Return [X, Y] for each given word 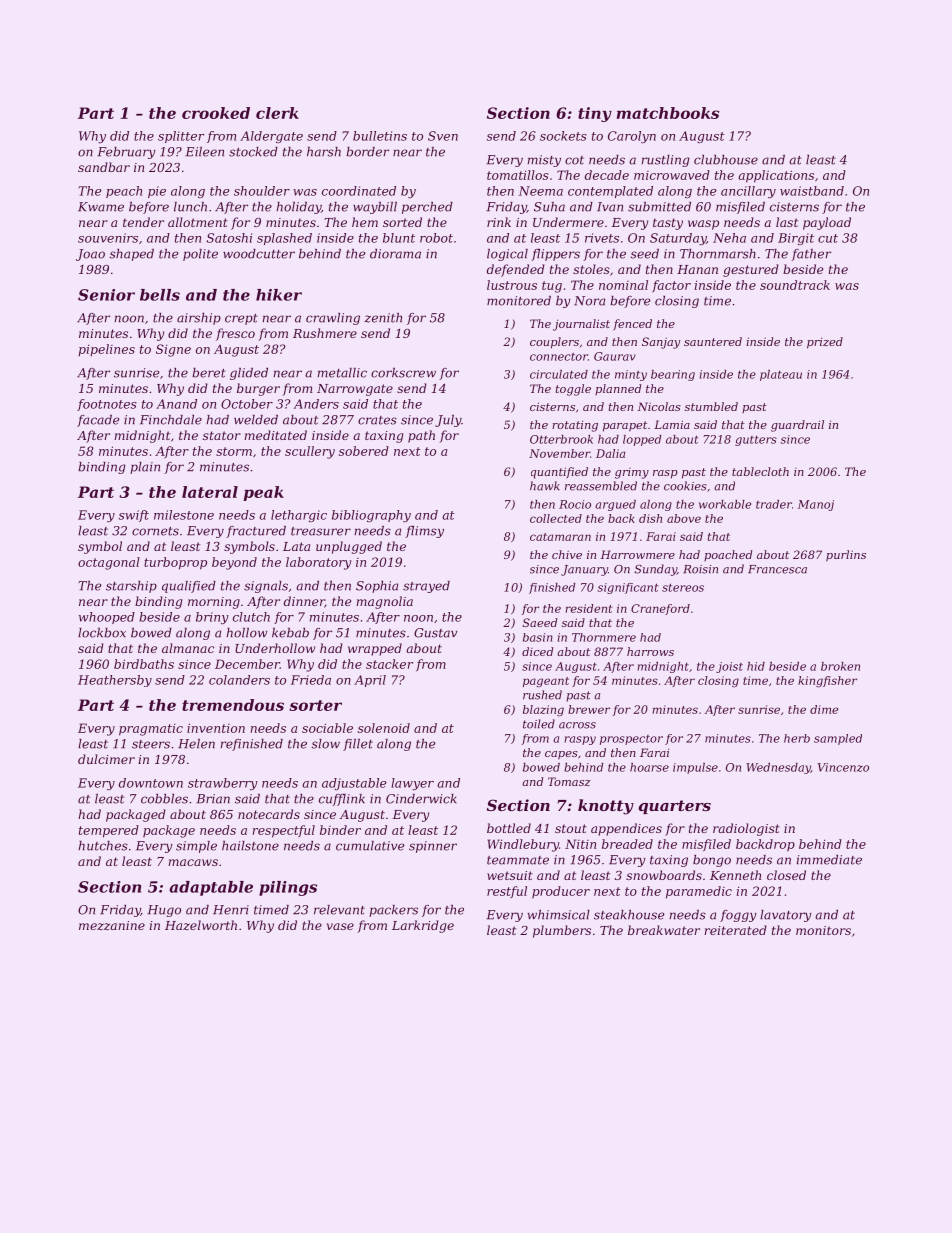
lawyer [412, 784]
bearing [673, 375]
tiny [595, 114]
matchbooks [668, 113]
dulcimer [106, 759]
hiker [279, 295]
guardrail [797, 426]
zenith [383, 318]
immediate [829, 860]
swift [134, 516]
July [448, 421]
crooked [216, 113]
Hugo [164, 911]
